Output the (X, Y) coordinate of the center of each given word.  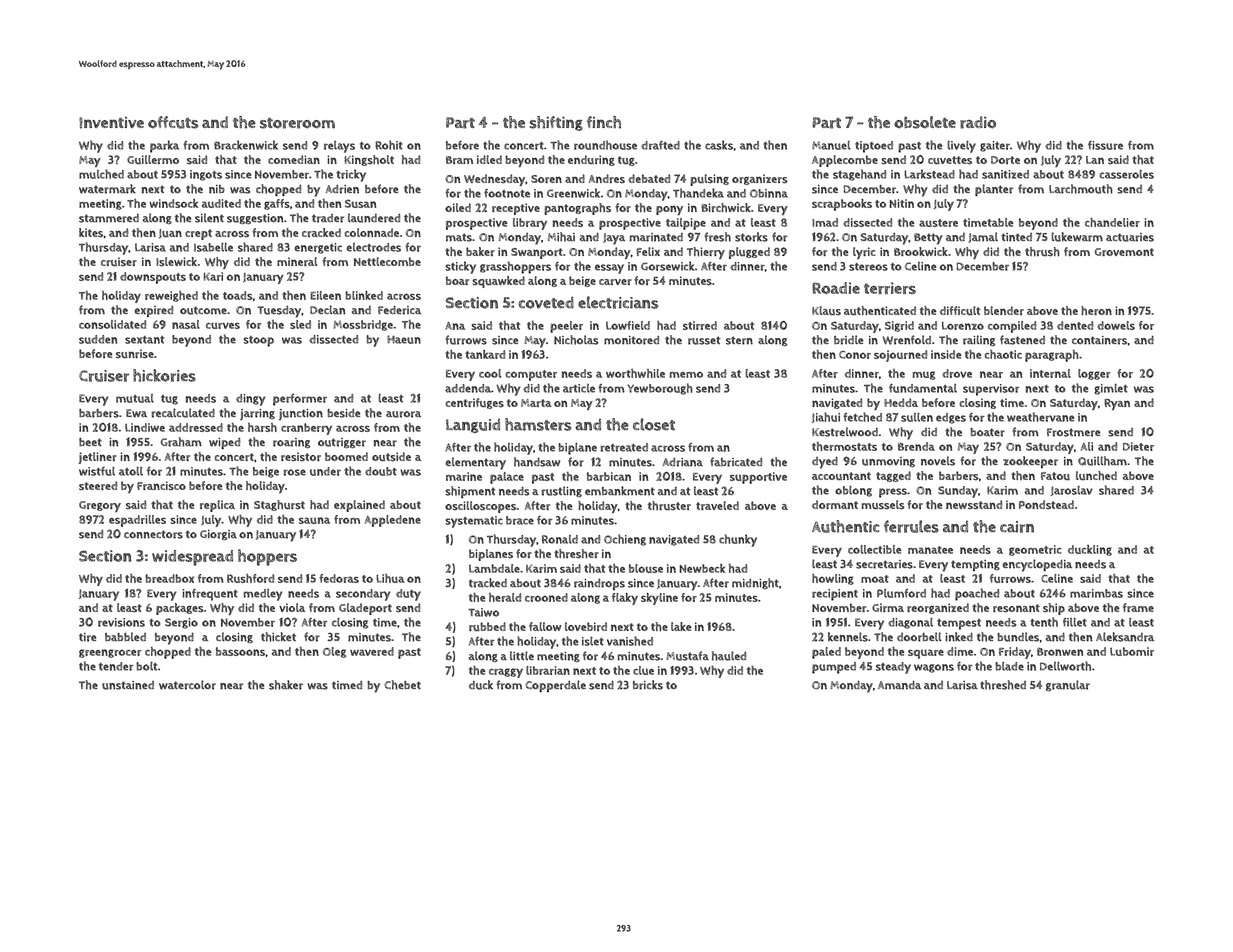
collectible (874, 549)
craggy (506, 673)
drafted (660, 145)
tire (87, 637)
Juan (170, 234)
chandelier (1112, 222)
